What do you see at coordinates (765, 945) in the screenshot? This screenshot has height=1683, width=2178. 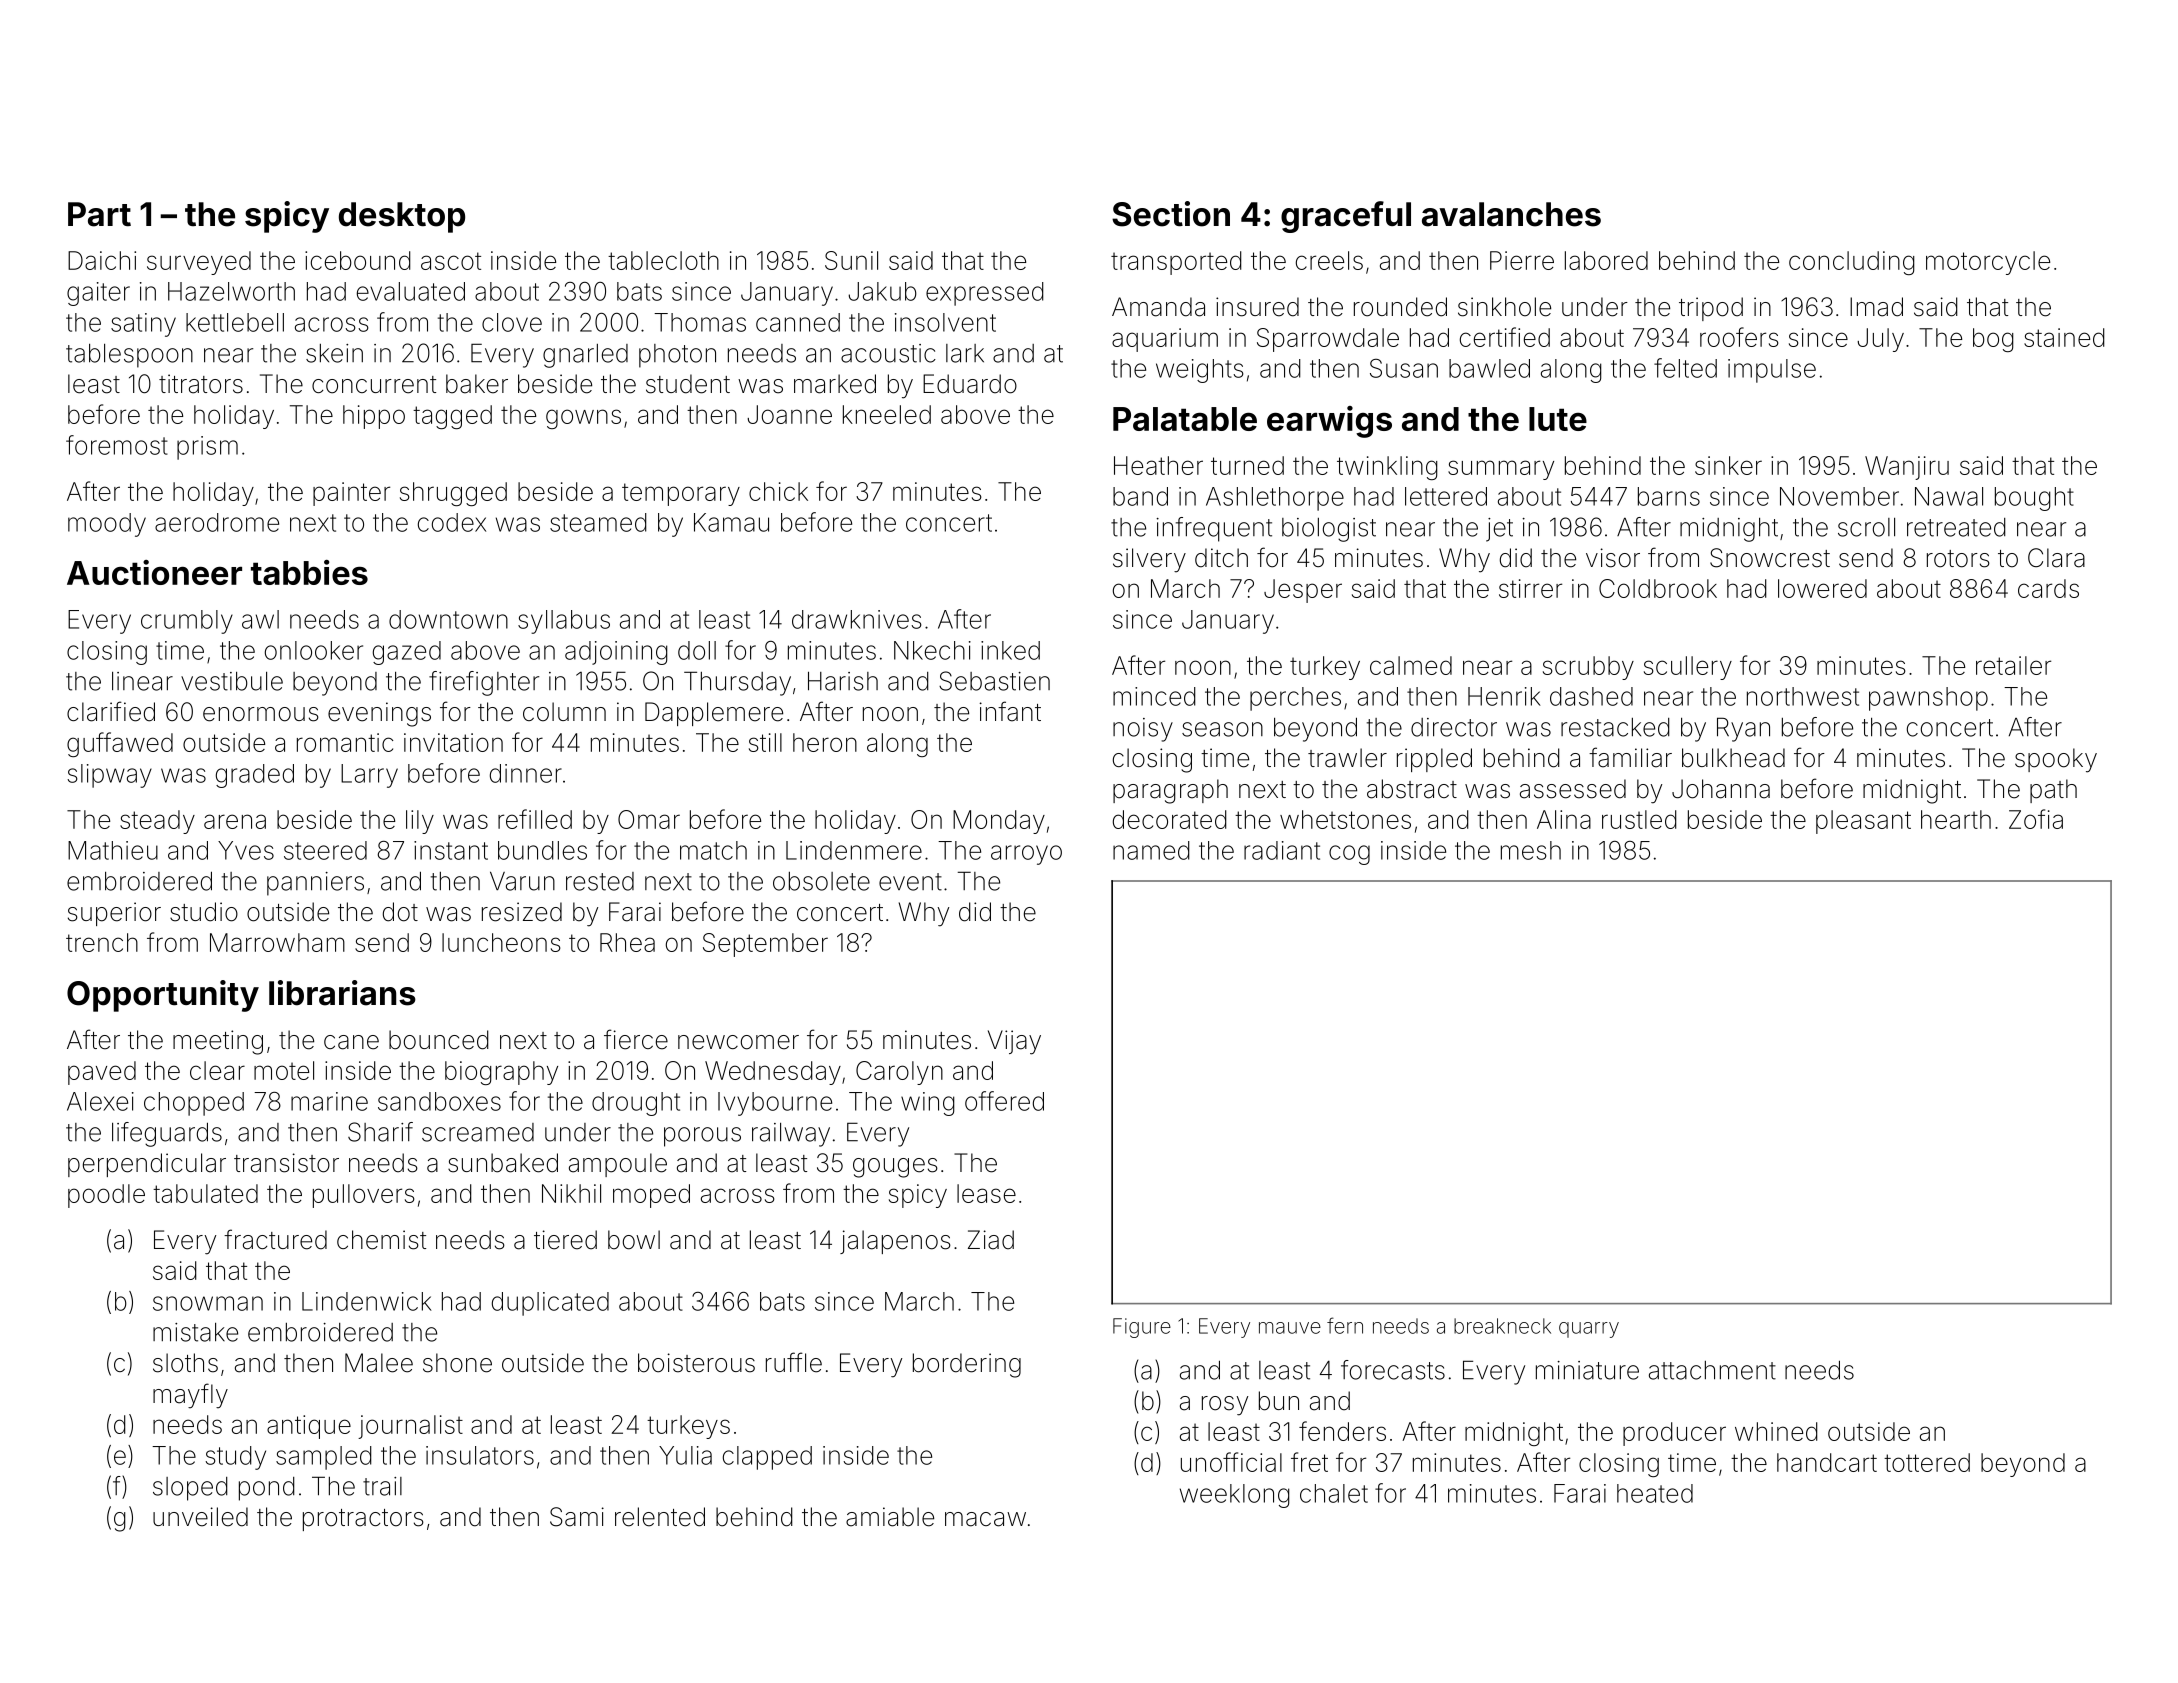 I see `September` at bounding box center [765, 945].
